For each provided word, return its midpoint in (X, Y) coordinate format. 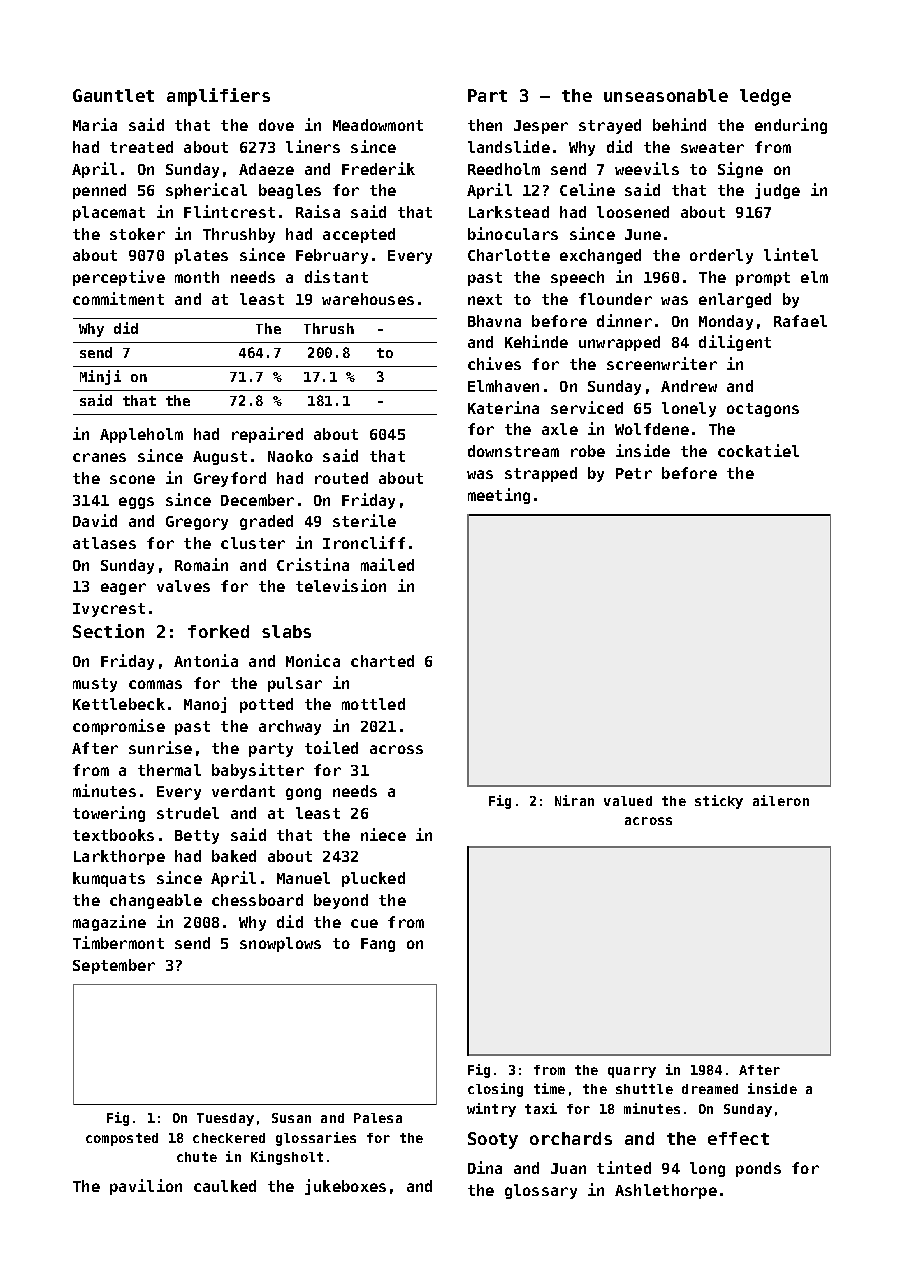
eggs (136, 503)
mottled (373, 704)
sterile (364, 520)
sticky (719, 802)
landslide (509, 146)
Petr (634, 473)
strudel (188, 813)
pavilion (146, 1187)
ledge (765, 97)
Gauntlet (113, 95)
